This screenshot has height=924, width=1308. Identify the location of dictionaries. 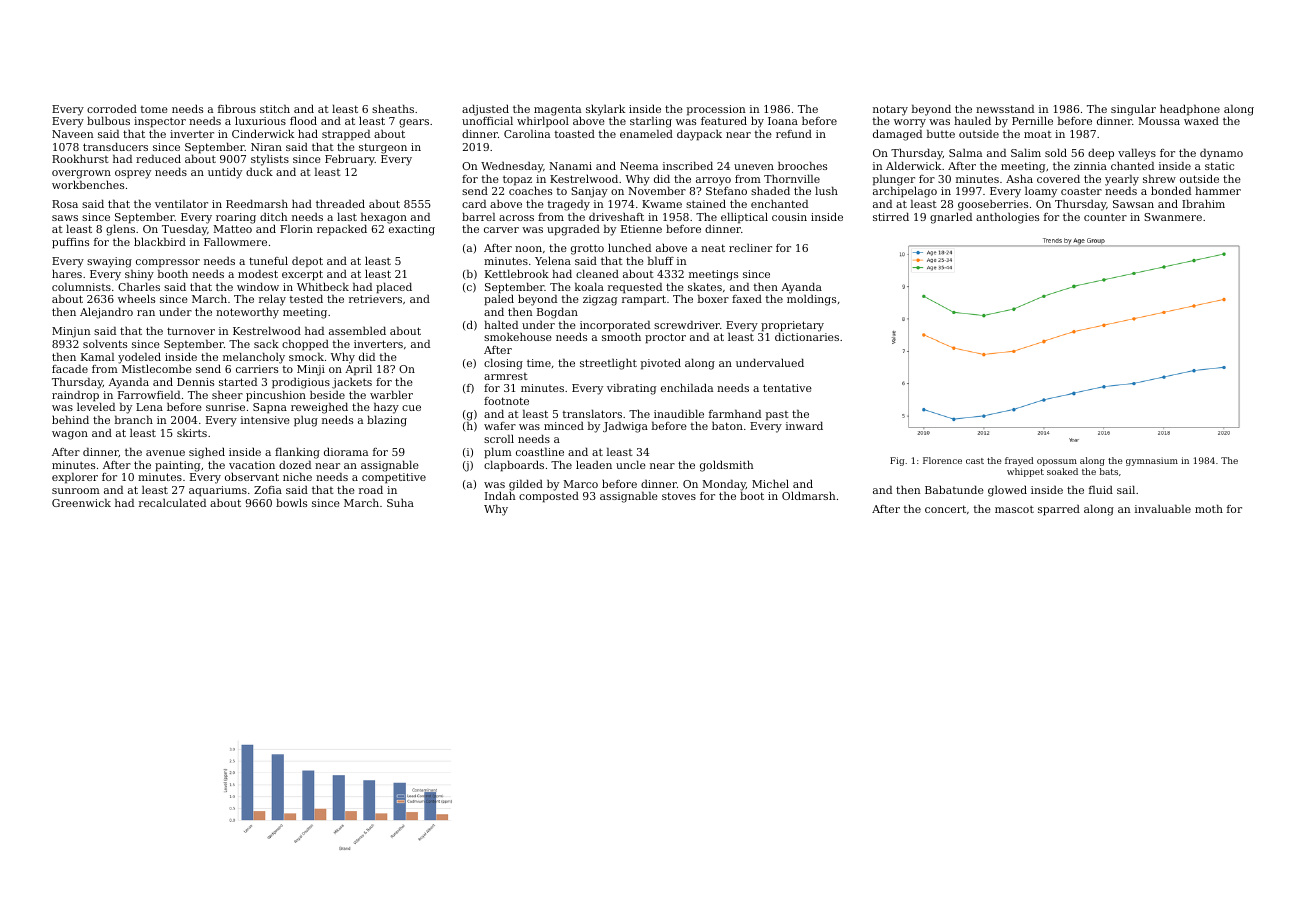
(807, 337).
